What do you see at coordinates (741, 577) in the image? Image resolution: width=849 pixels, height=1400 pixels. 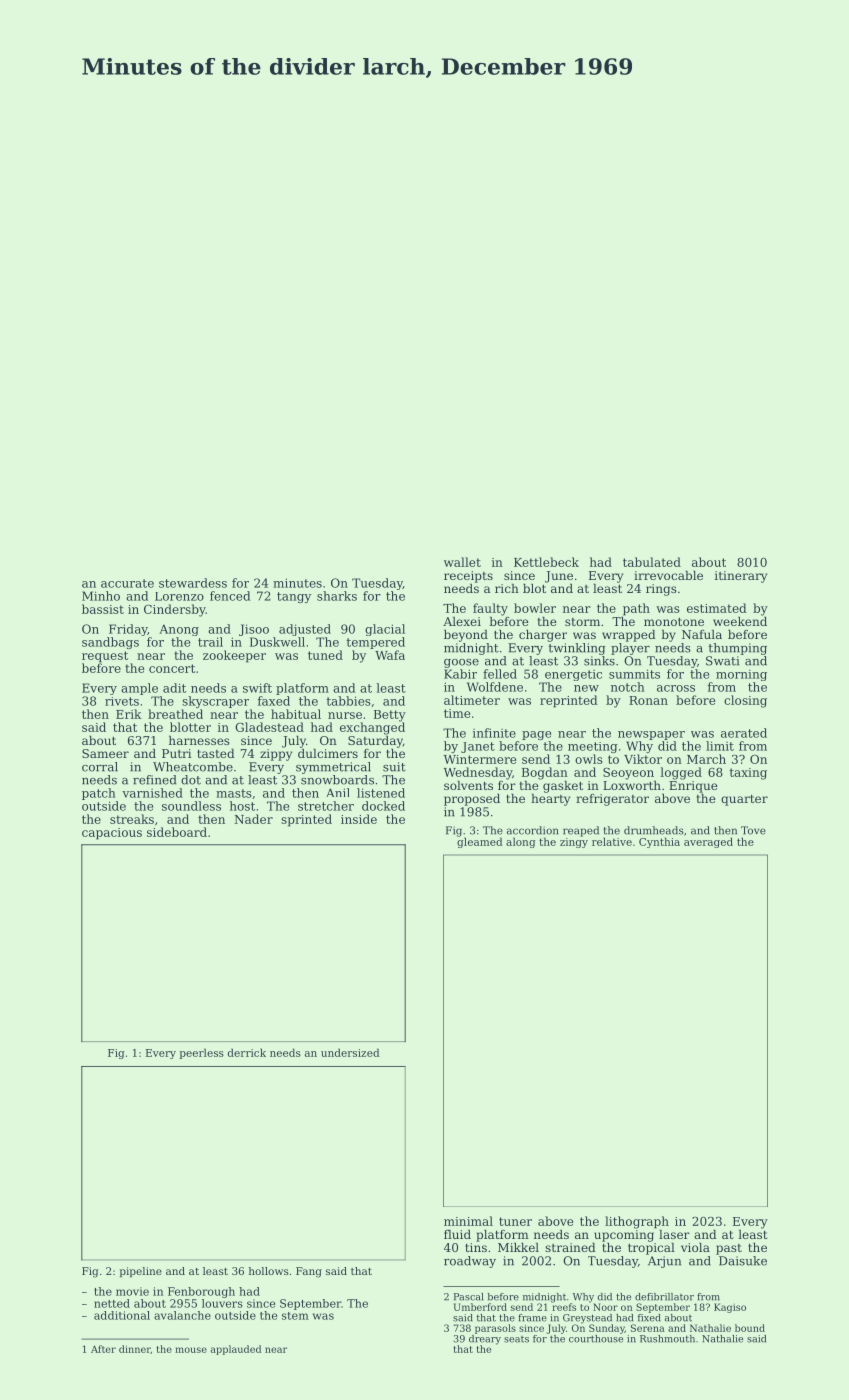 I see `itinerary` at bounding box center [741, 577].
